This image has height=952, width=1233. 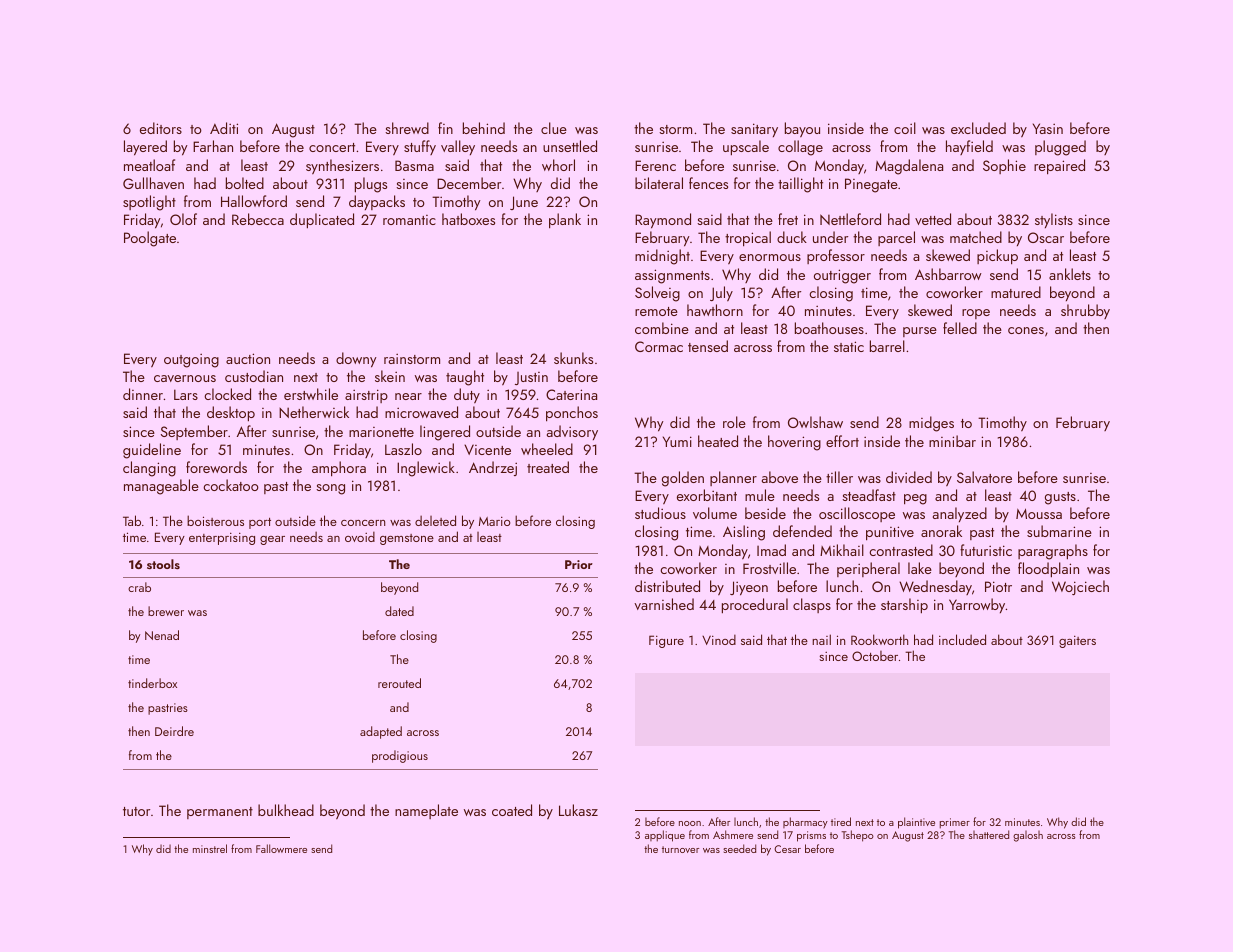 I want to click on Aditi, so click(x=224, y=128).
